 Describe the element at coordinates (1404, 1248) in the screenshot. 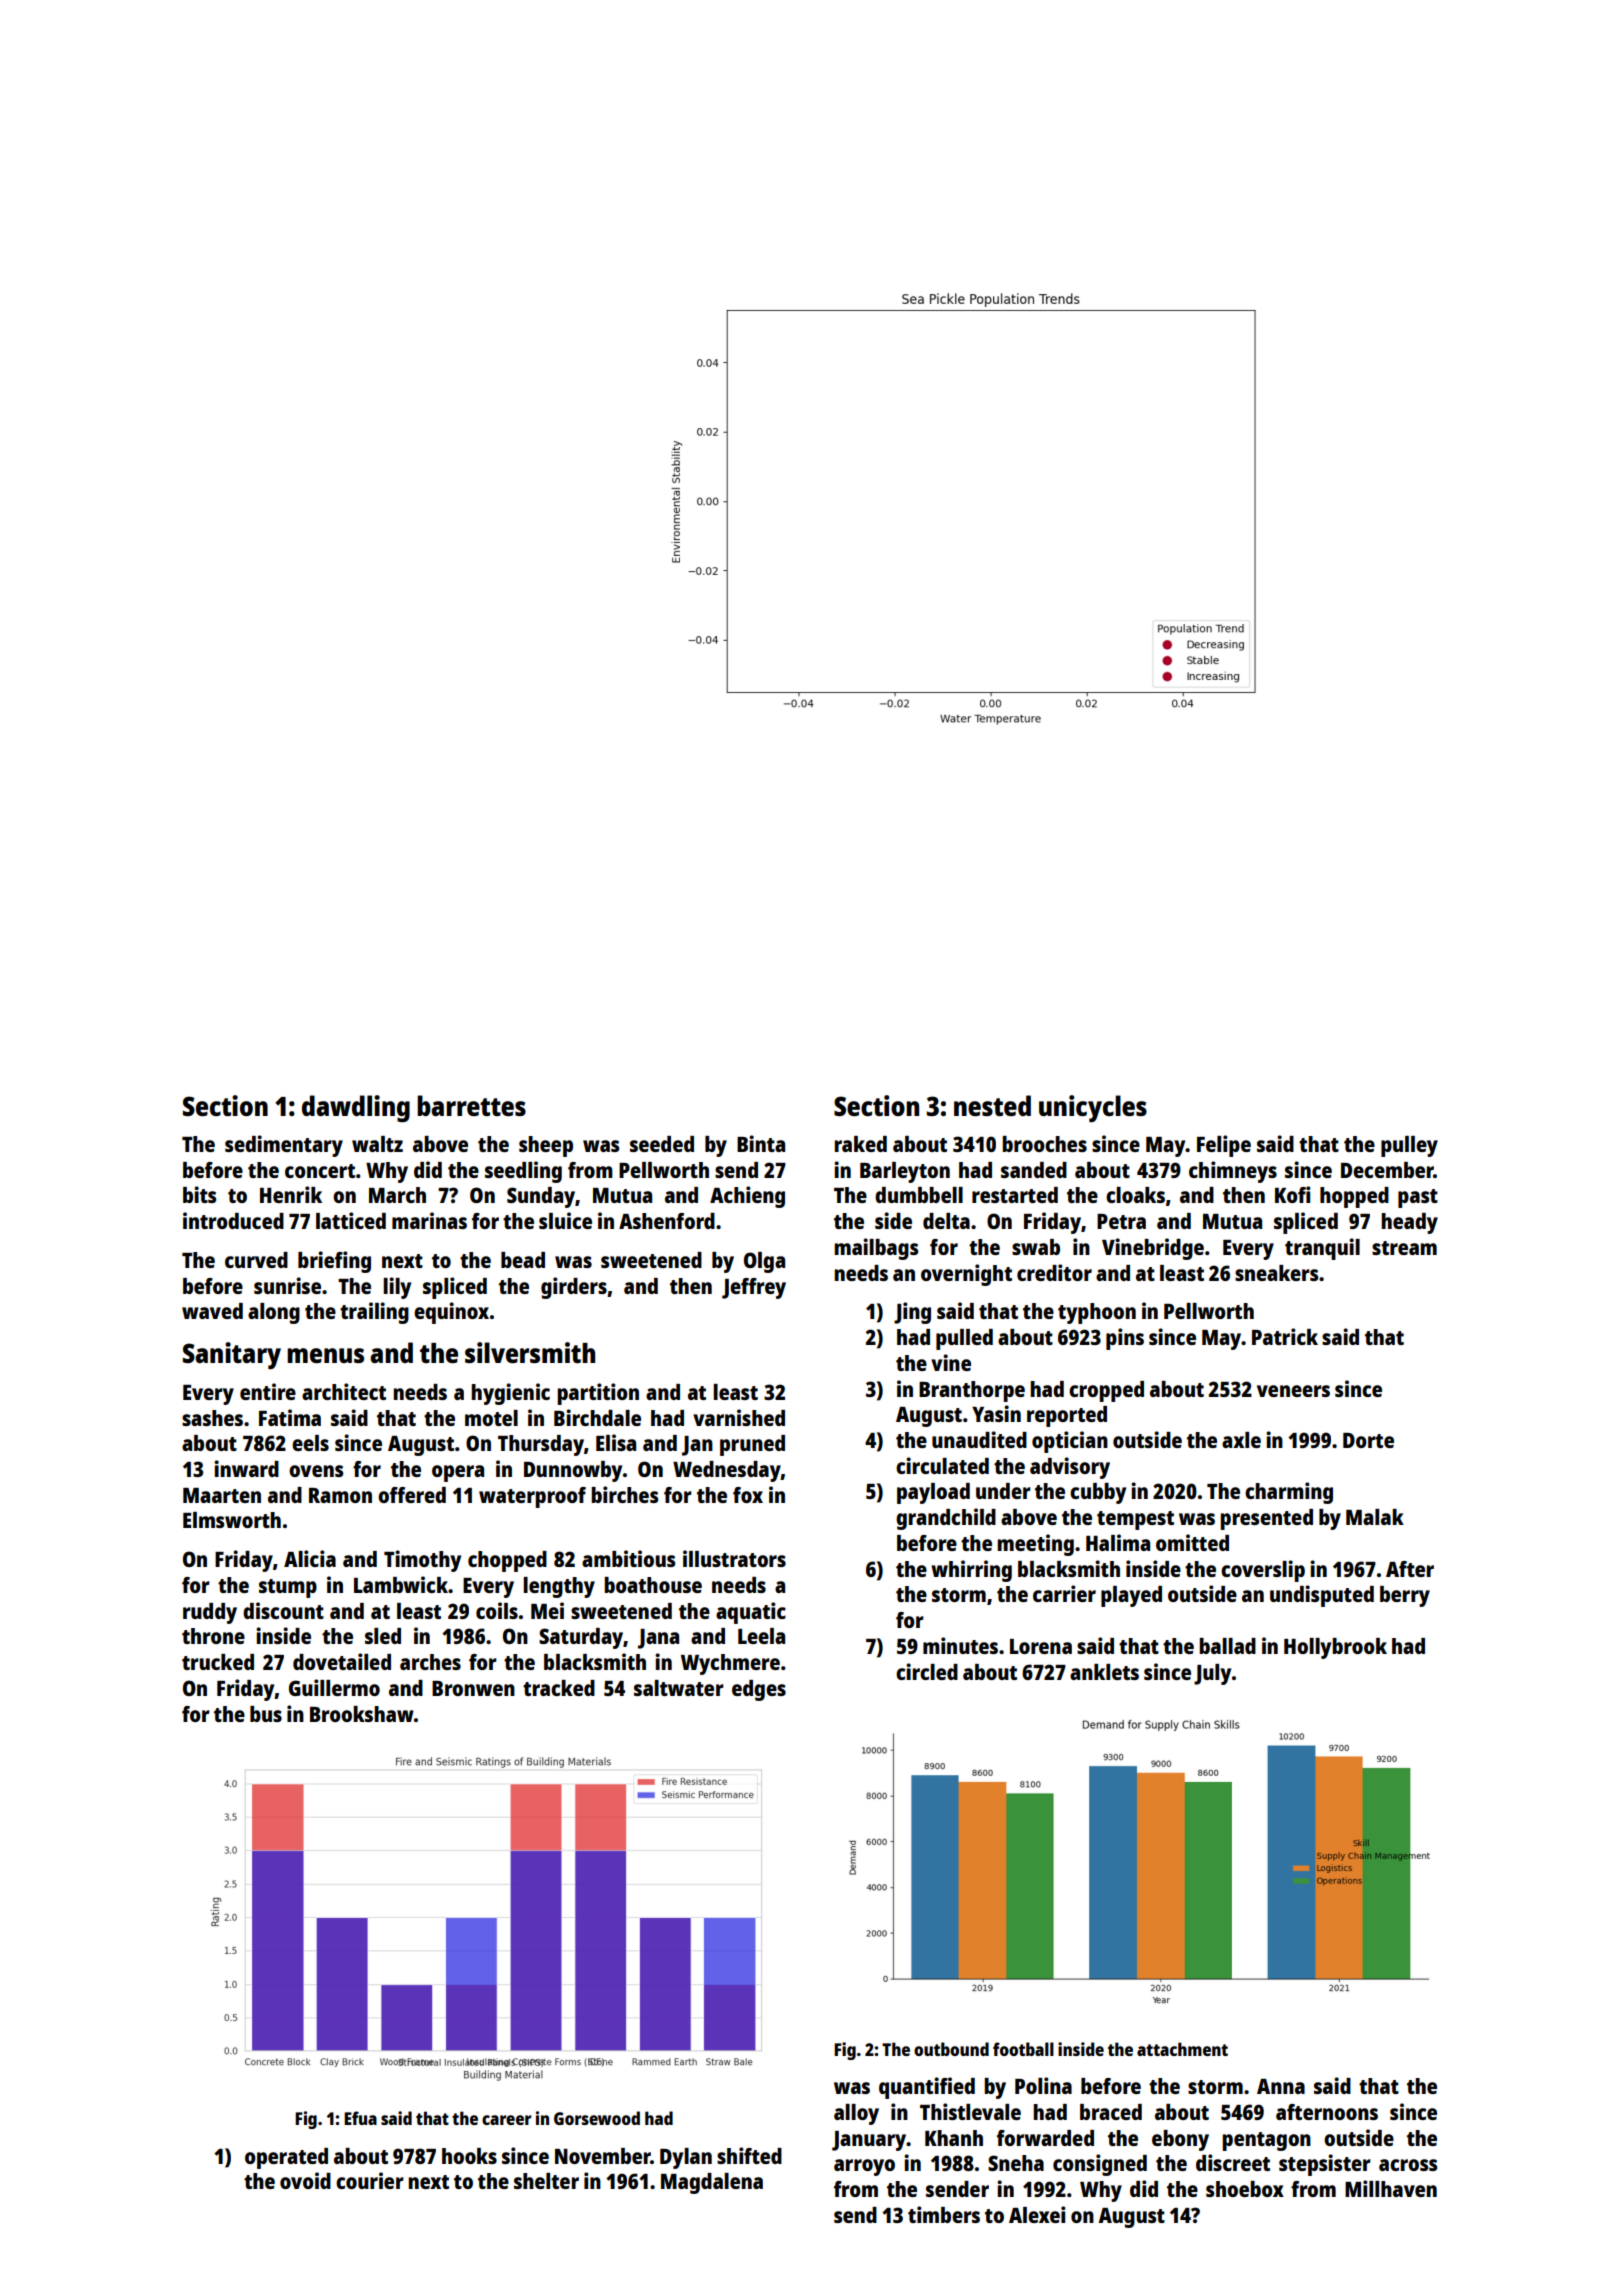

I see `stream` at that location.
